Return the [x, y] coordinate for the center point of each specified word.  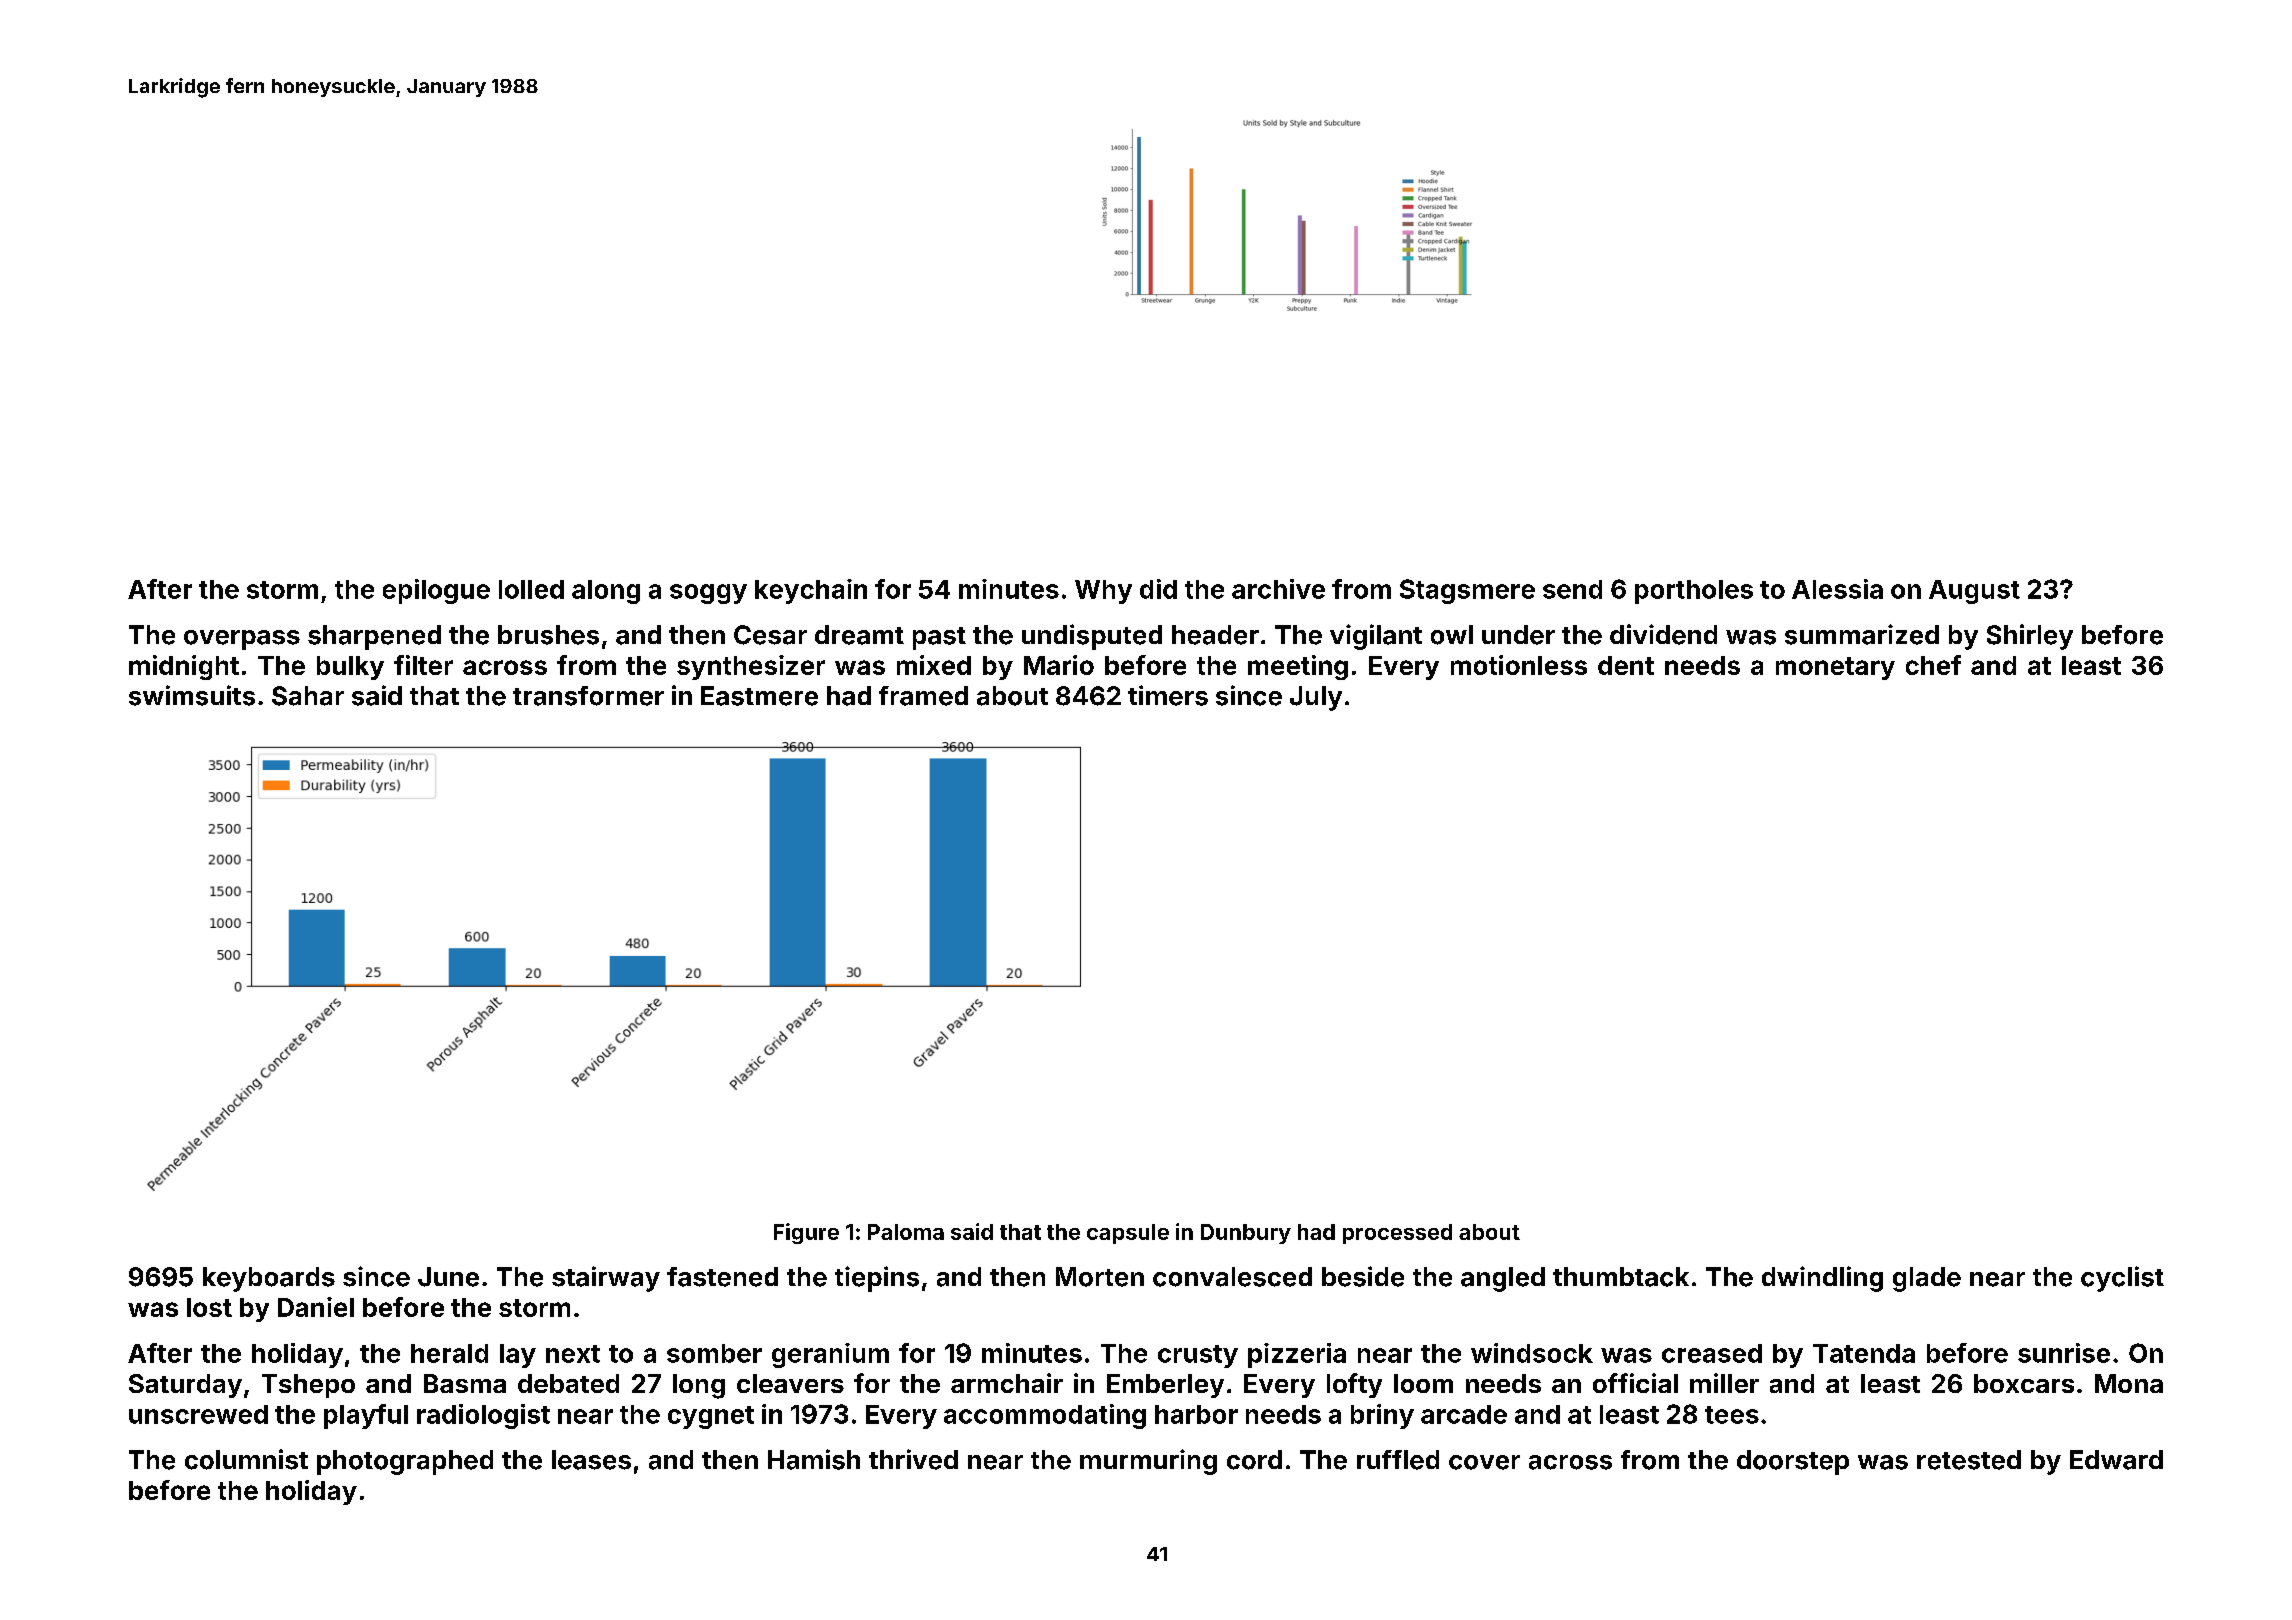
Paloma [906, 1232]
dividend [1663, 634]
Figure [806, 1233]
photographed [405, 1462]
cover [1484, 1462]
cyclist [2122, 1279]
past [939, 638]
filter [423, 665]
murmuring [1148, 1462]
